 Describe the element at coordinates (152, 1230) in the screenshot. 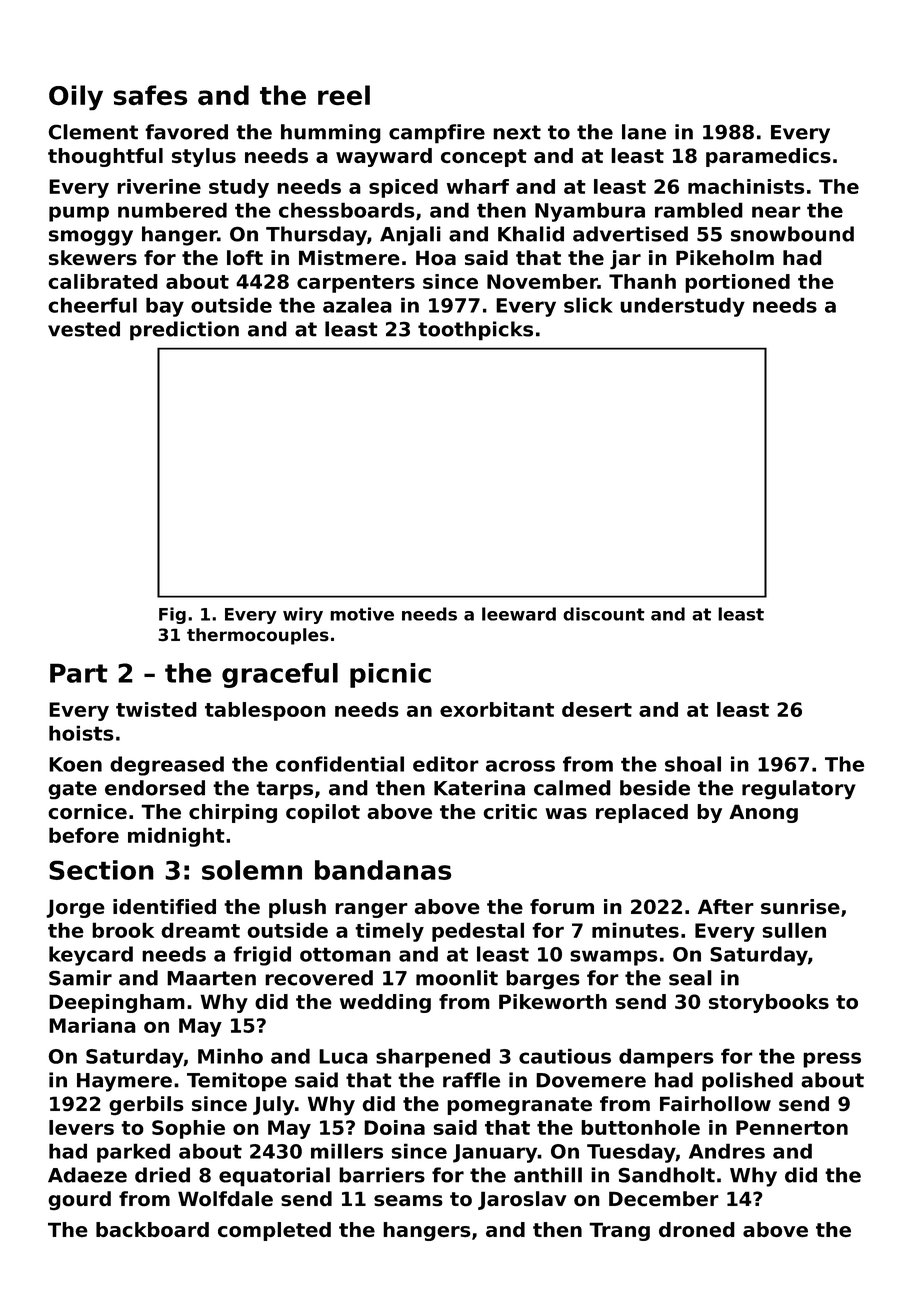

I see `backboard` at that location.
